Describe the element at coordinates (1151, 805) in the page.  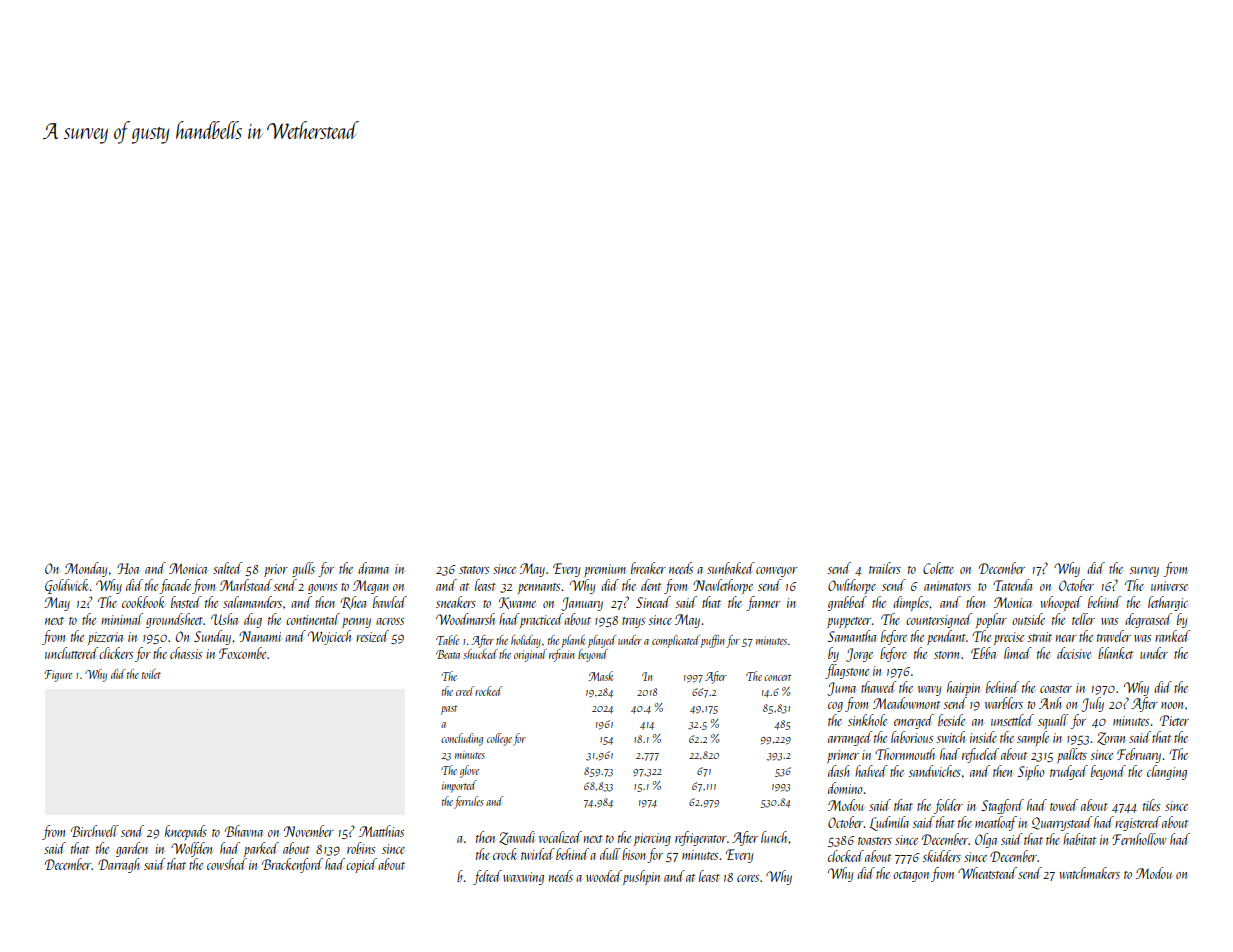
I see `tiles` at that location.
